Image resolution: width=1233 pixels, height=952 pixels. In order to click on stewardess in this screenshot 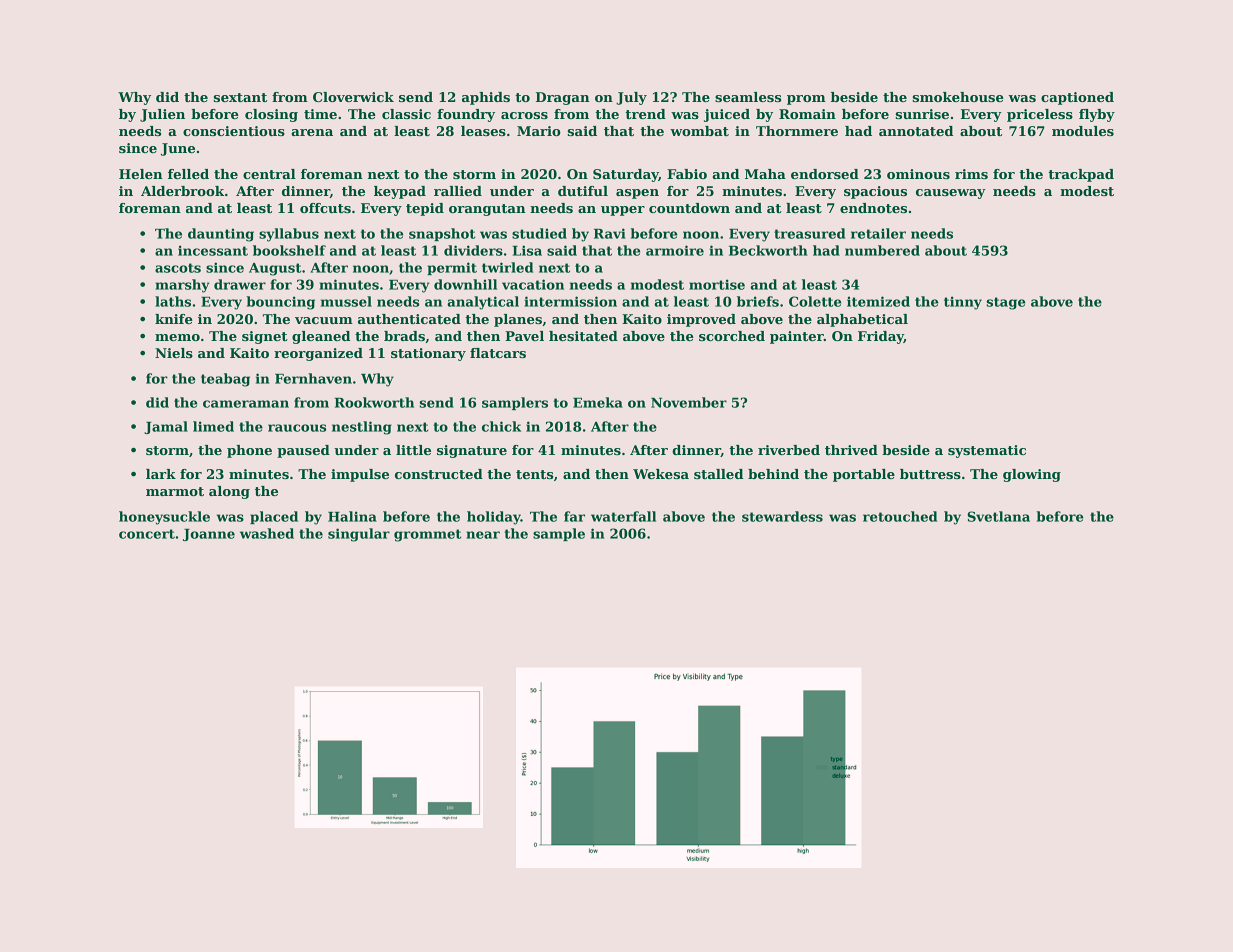, I will do `click(782, 516)`.
